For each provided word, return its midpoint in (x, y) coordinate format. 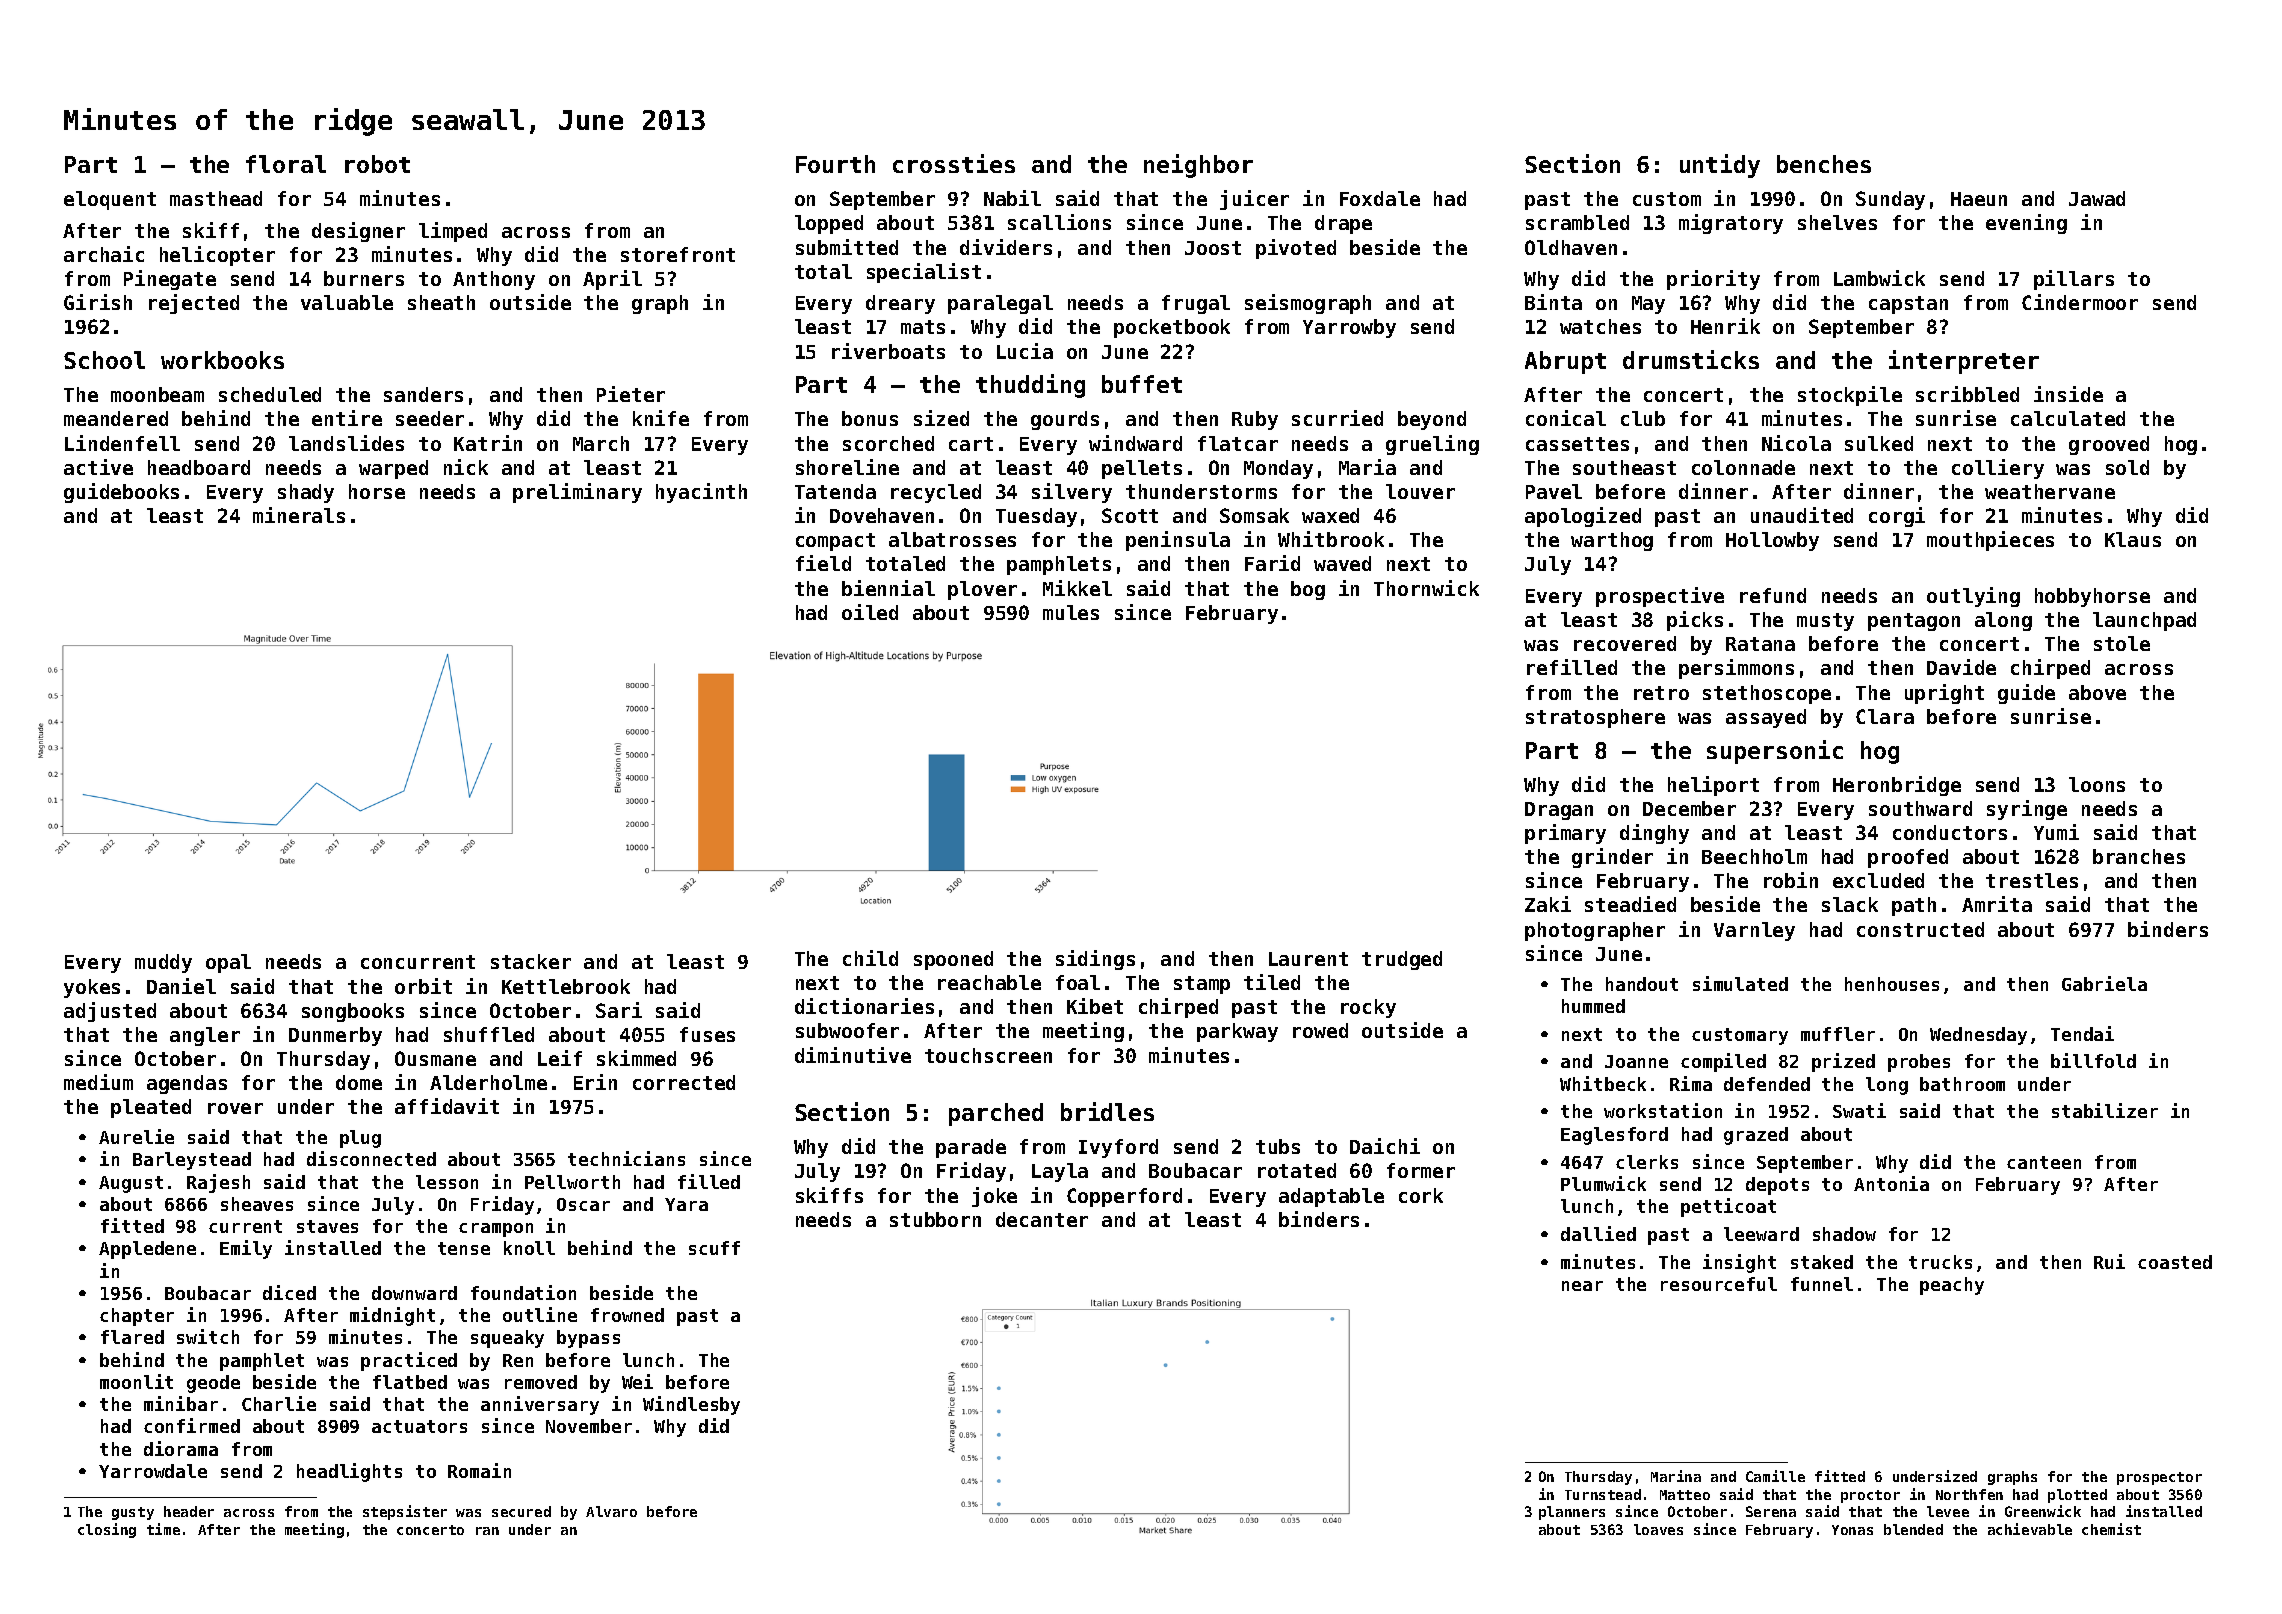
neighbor (1198, 166)
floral (286, 164)
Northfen (1969, 1494)
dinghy (1654, 834)
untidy (1720, 166)
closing (107, 1530)
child (870, 958)
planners (1572, 1513)
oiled (870, 612)
